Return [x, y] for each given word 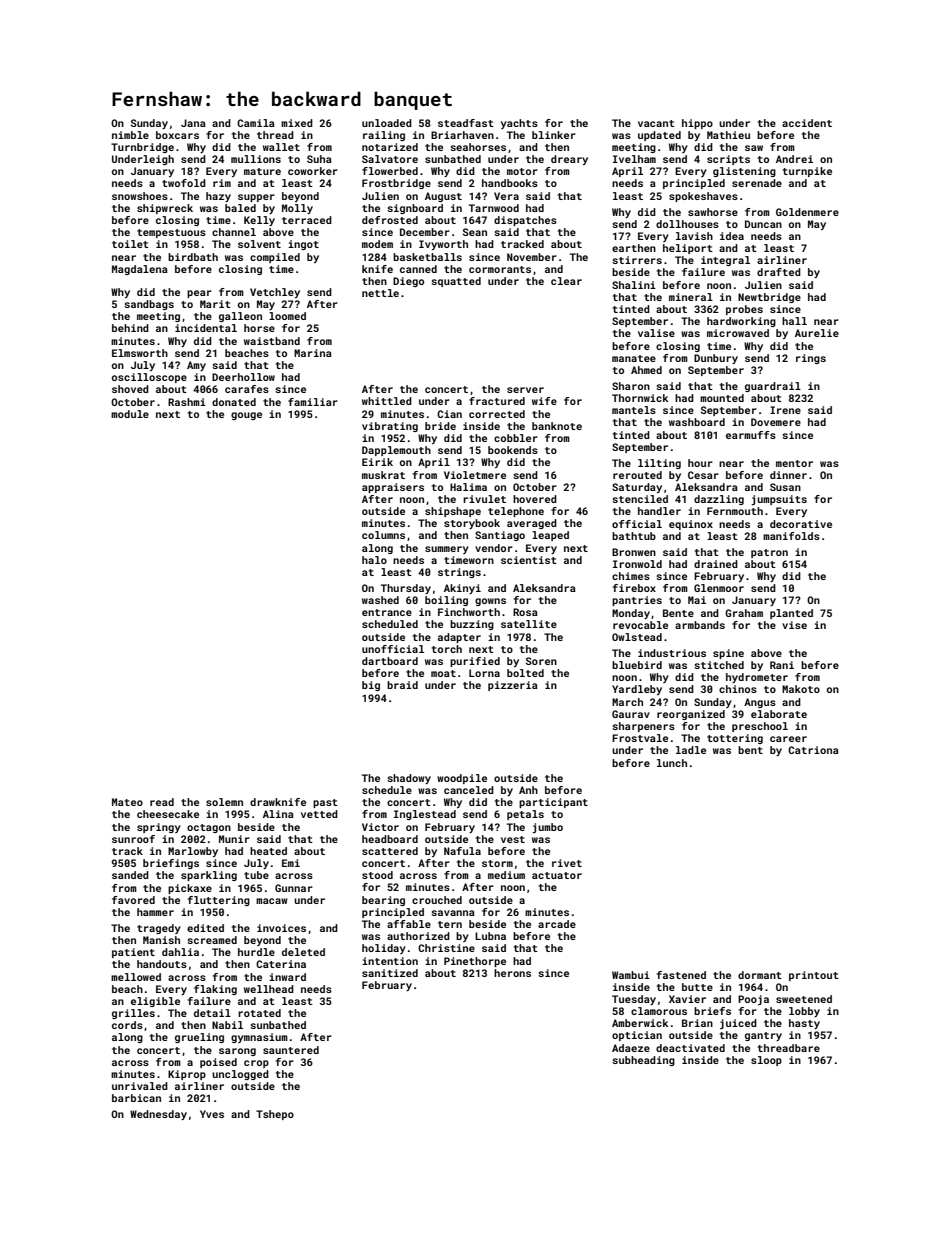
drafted [779, 272]
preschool [760, 727]
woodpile [462, 779]
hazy [218, 197]
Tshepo [275, 1115]
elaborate [779, 714]
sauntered [291, 1050]
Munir [234, 839]
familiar [313, 402]
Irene [785, 410]
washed [380, 600]
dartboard [390, 661]
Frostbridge [396, 184]
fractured [497, 401]
